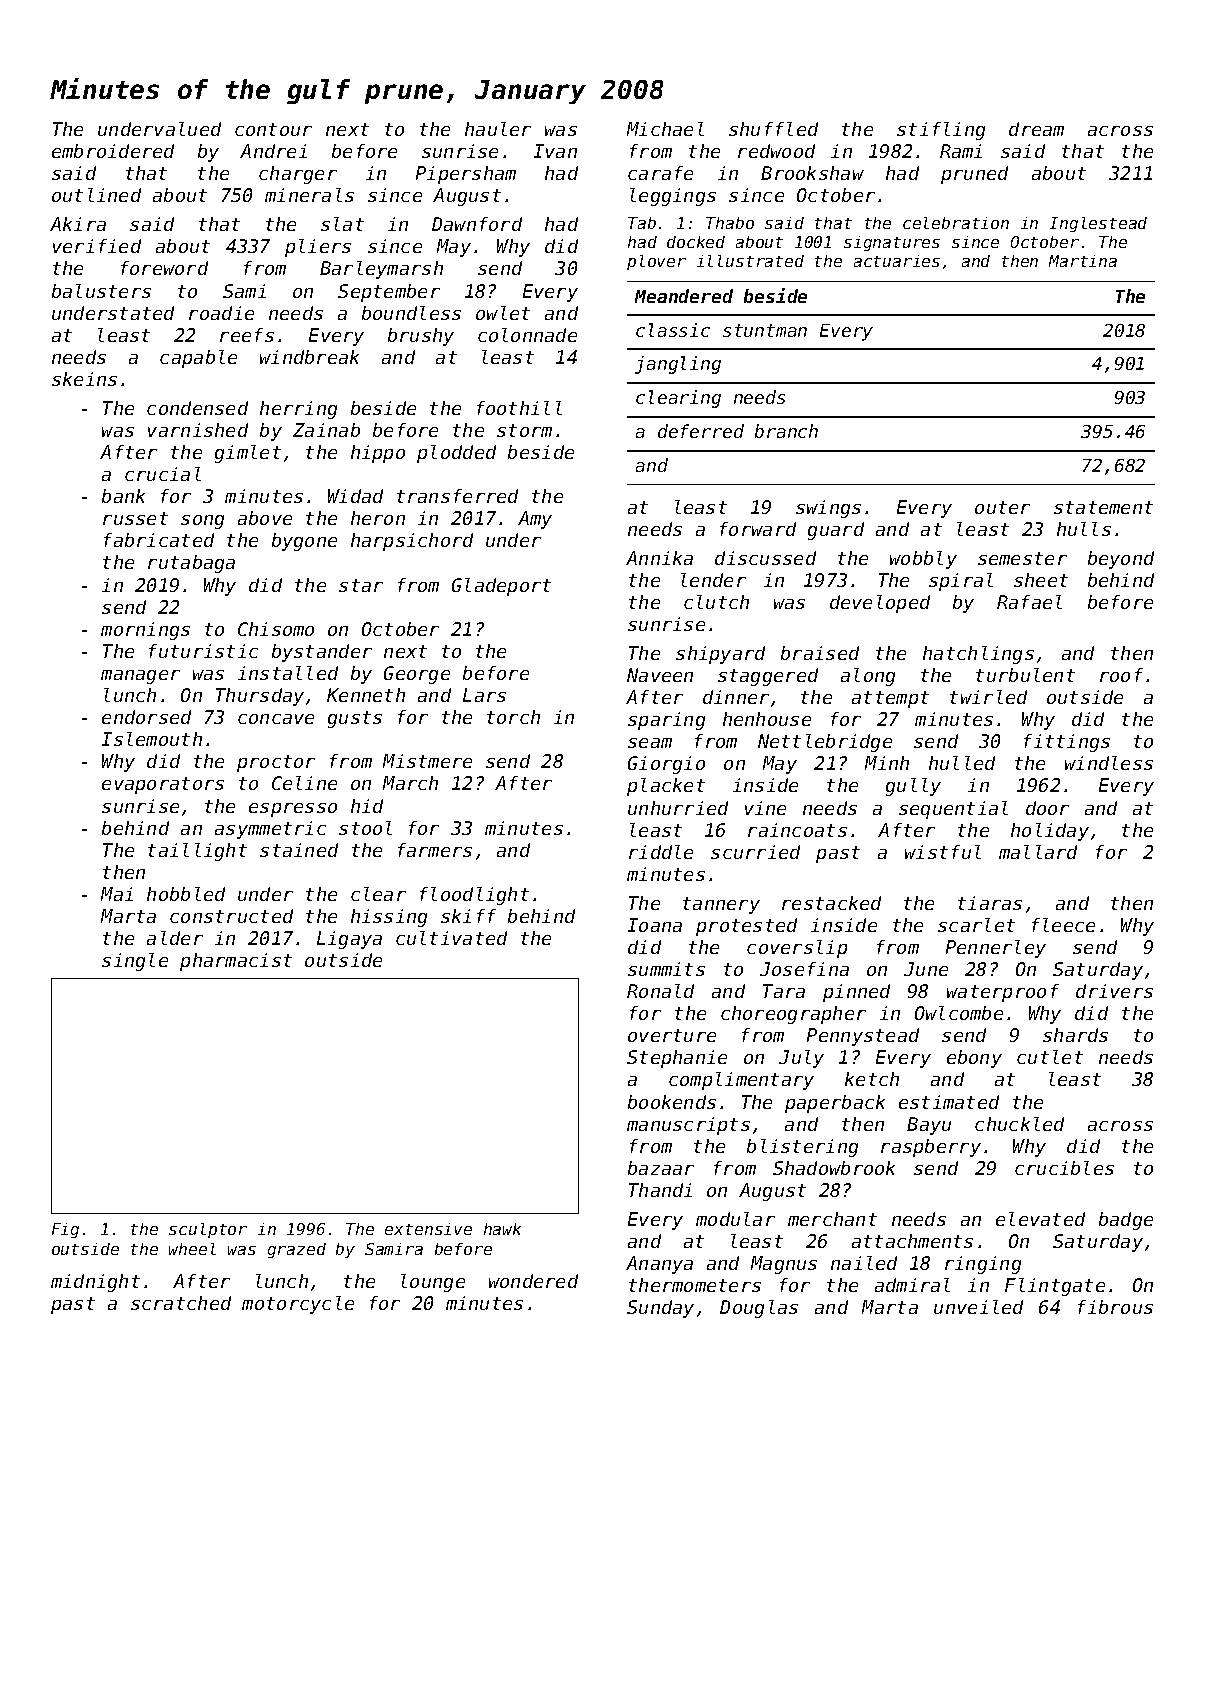  Describe the element at coordinates (1036, 129) in the screenshot. I see `dream` at that location.
